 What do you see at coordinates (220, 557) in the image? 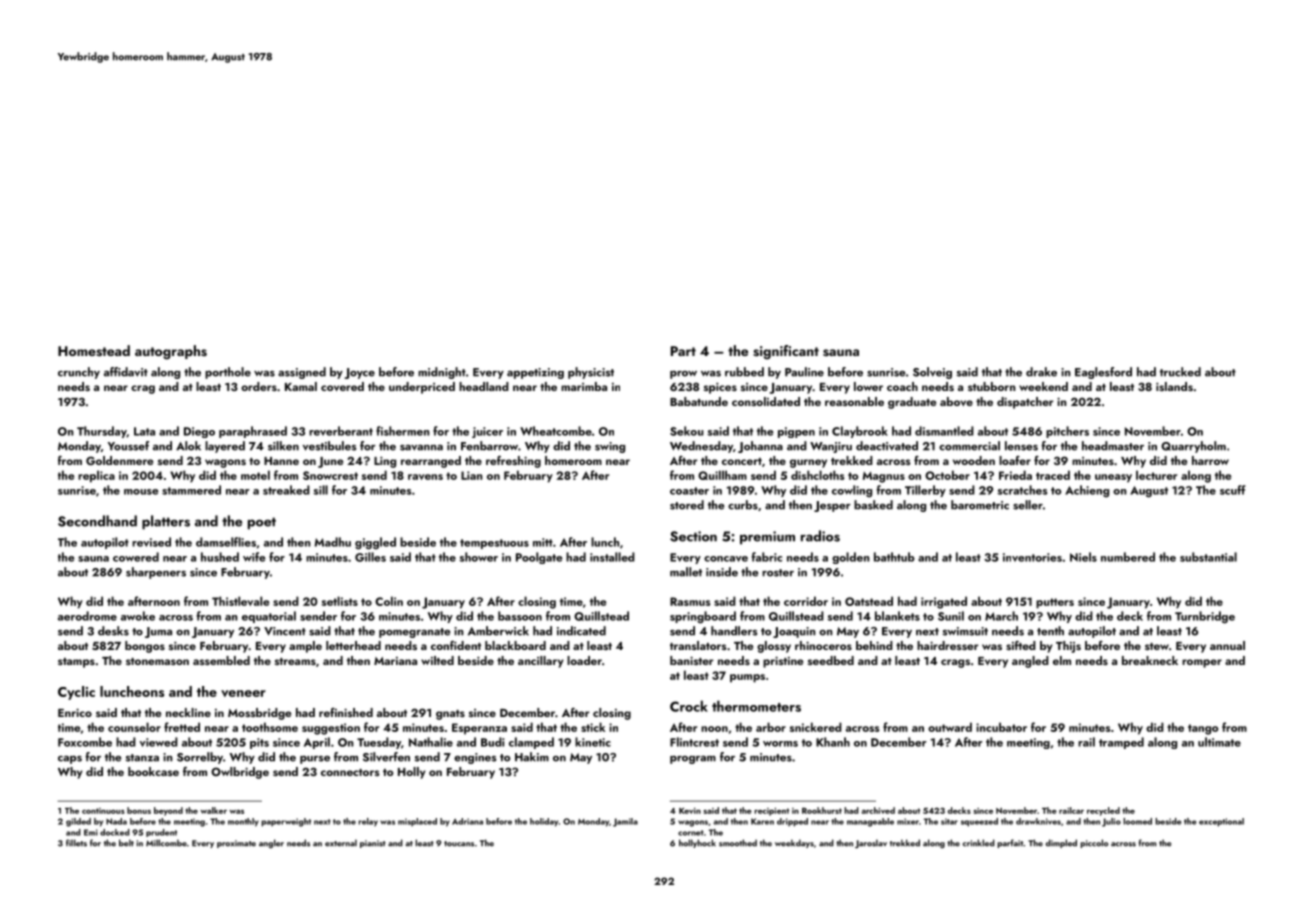
I see `hushed` at bounding box center [220, 557].
